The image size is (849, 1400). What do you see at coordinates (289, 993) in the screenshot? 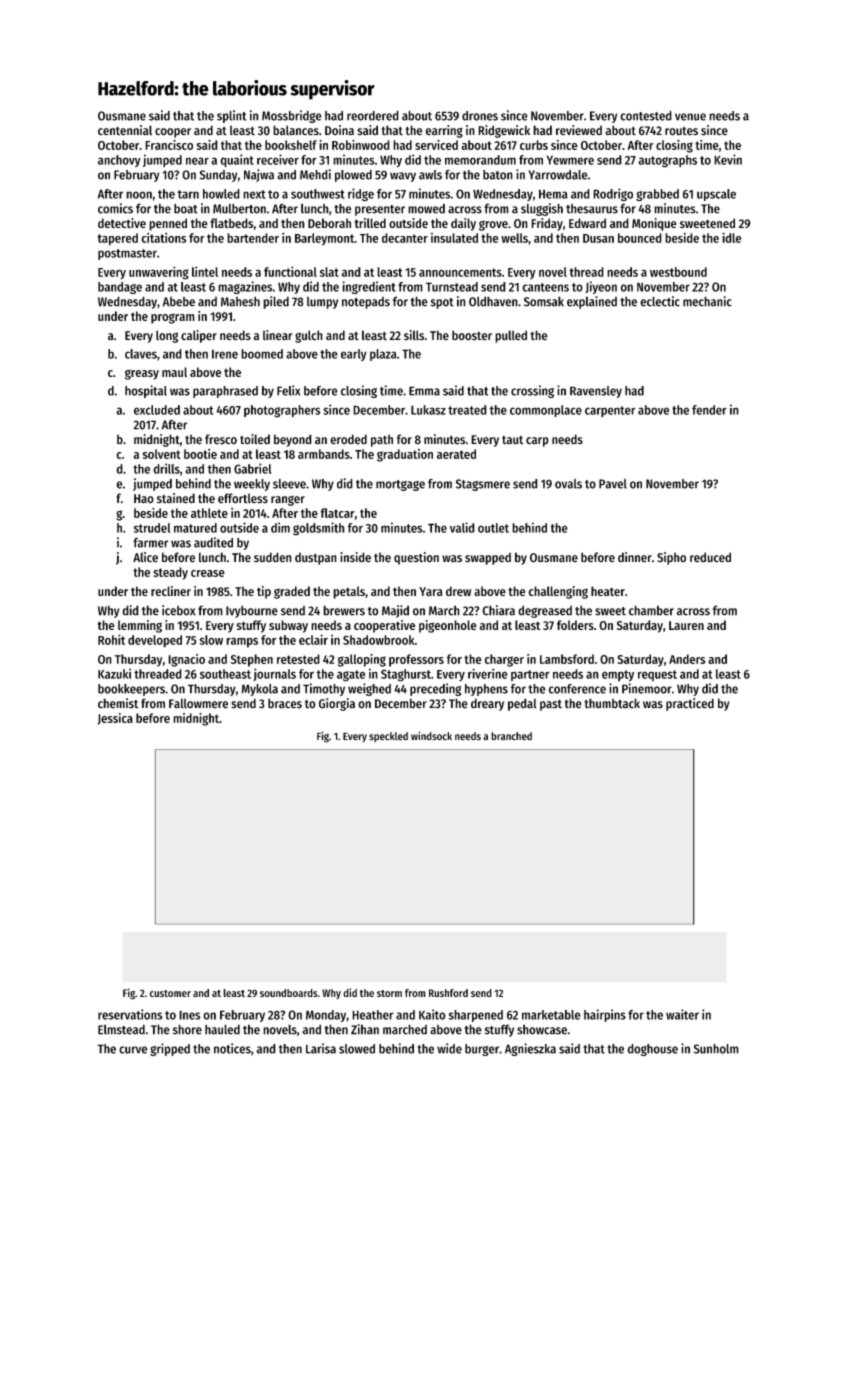
I see `soundboards` at bounding box center [289, 993].
